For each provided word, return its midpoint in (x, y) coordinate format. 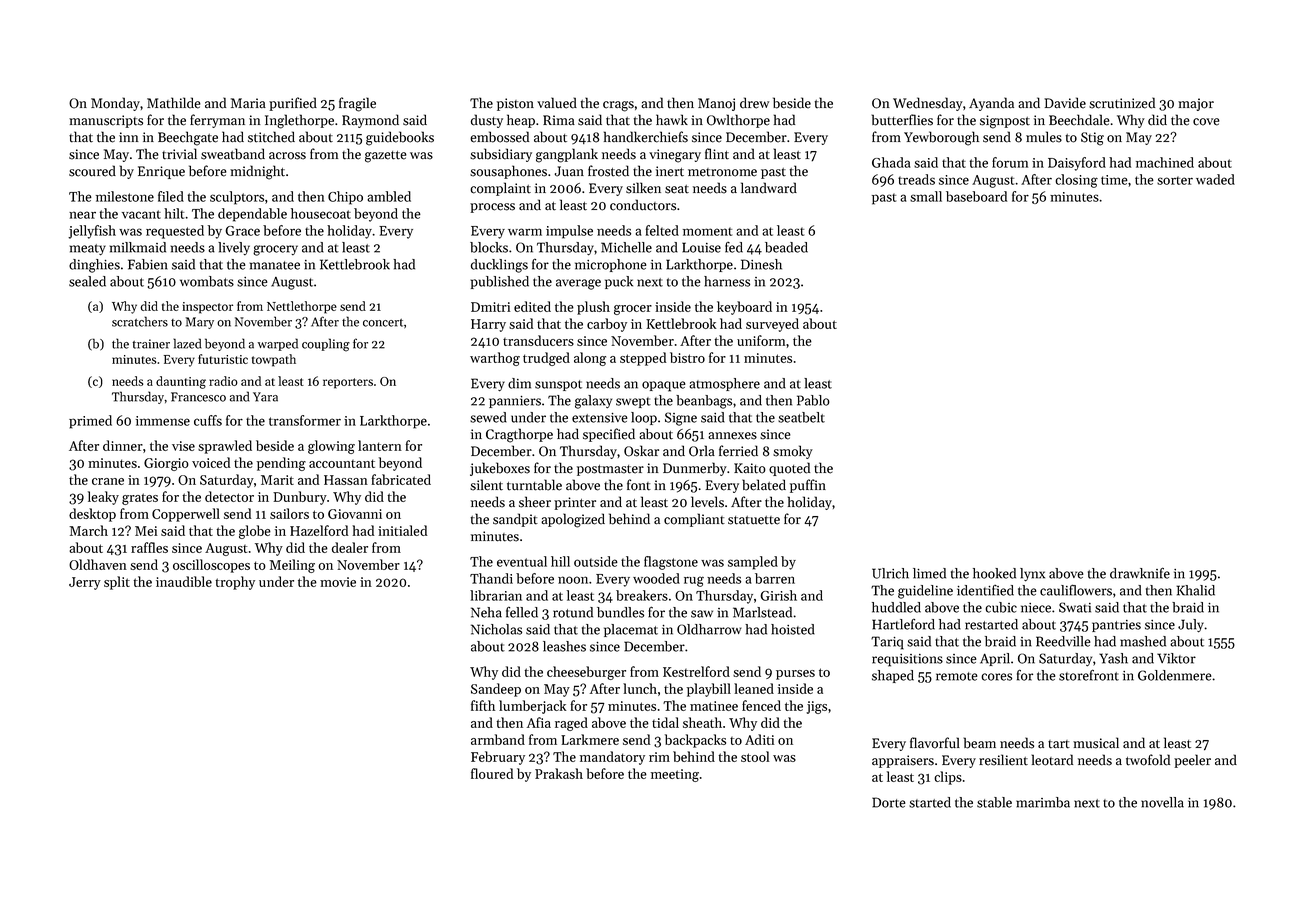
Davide (1065, 103)
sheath (702, 722)
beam (980, 743)
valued (557, 103)
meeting (675, 775)
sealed (87, 281)
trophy (235, 583)
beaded (786, 247)
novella (1162, 802)
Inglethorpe (299, 121)
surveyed (772, 325)
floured (492, 773)
